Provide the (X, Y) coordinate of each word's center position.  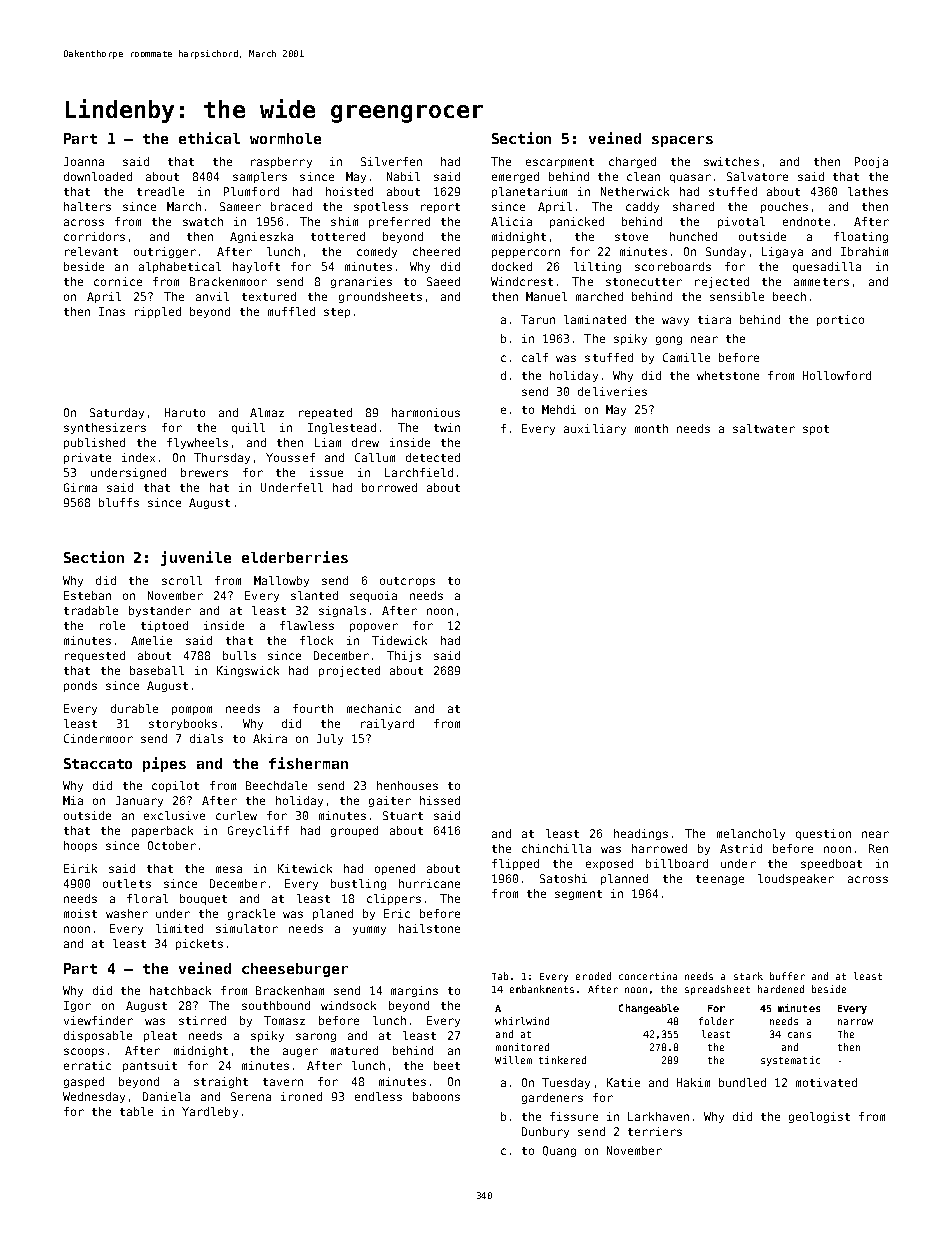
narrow (855, 1022)
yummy (369, 930)
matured (354, 1050)
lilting (597, 267)
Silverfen (391, 161)
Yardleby (210, 1112)
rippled (158, 312)
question (823, 834)
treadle (160, 191)
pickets (199, 944)
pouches (784, 207)
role (112, 625)
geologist (819, 1117)
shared (693, 206)
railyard (387, 724)
